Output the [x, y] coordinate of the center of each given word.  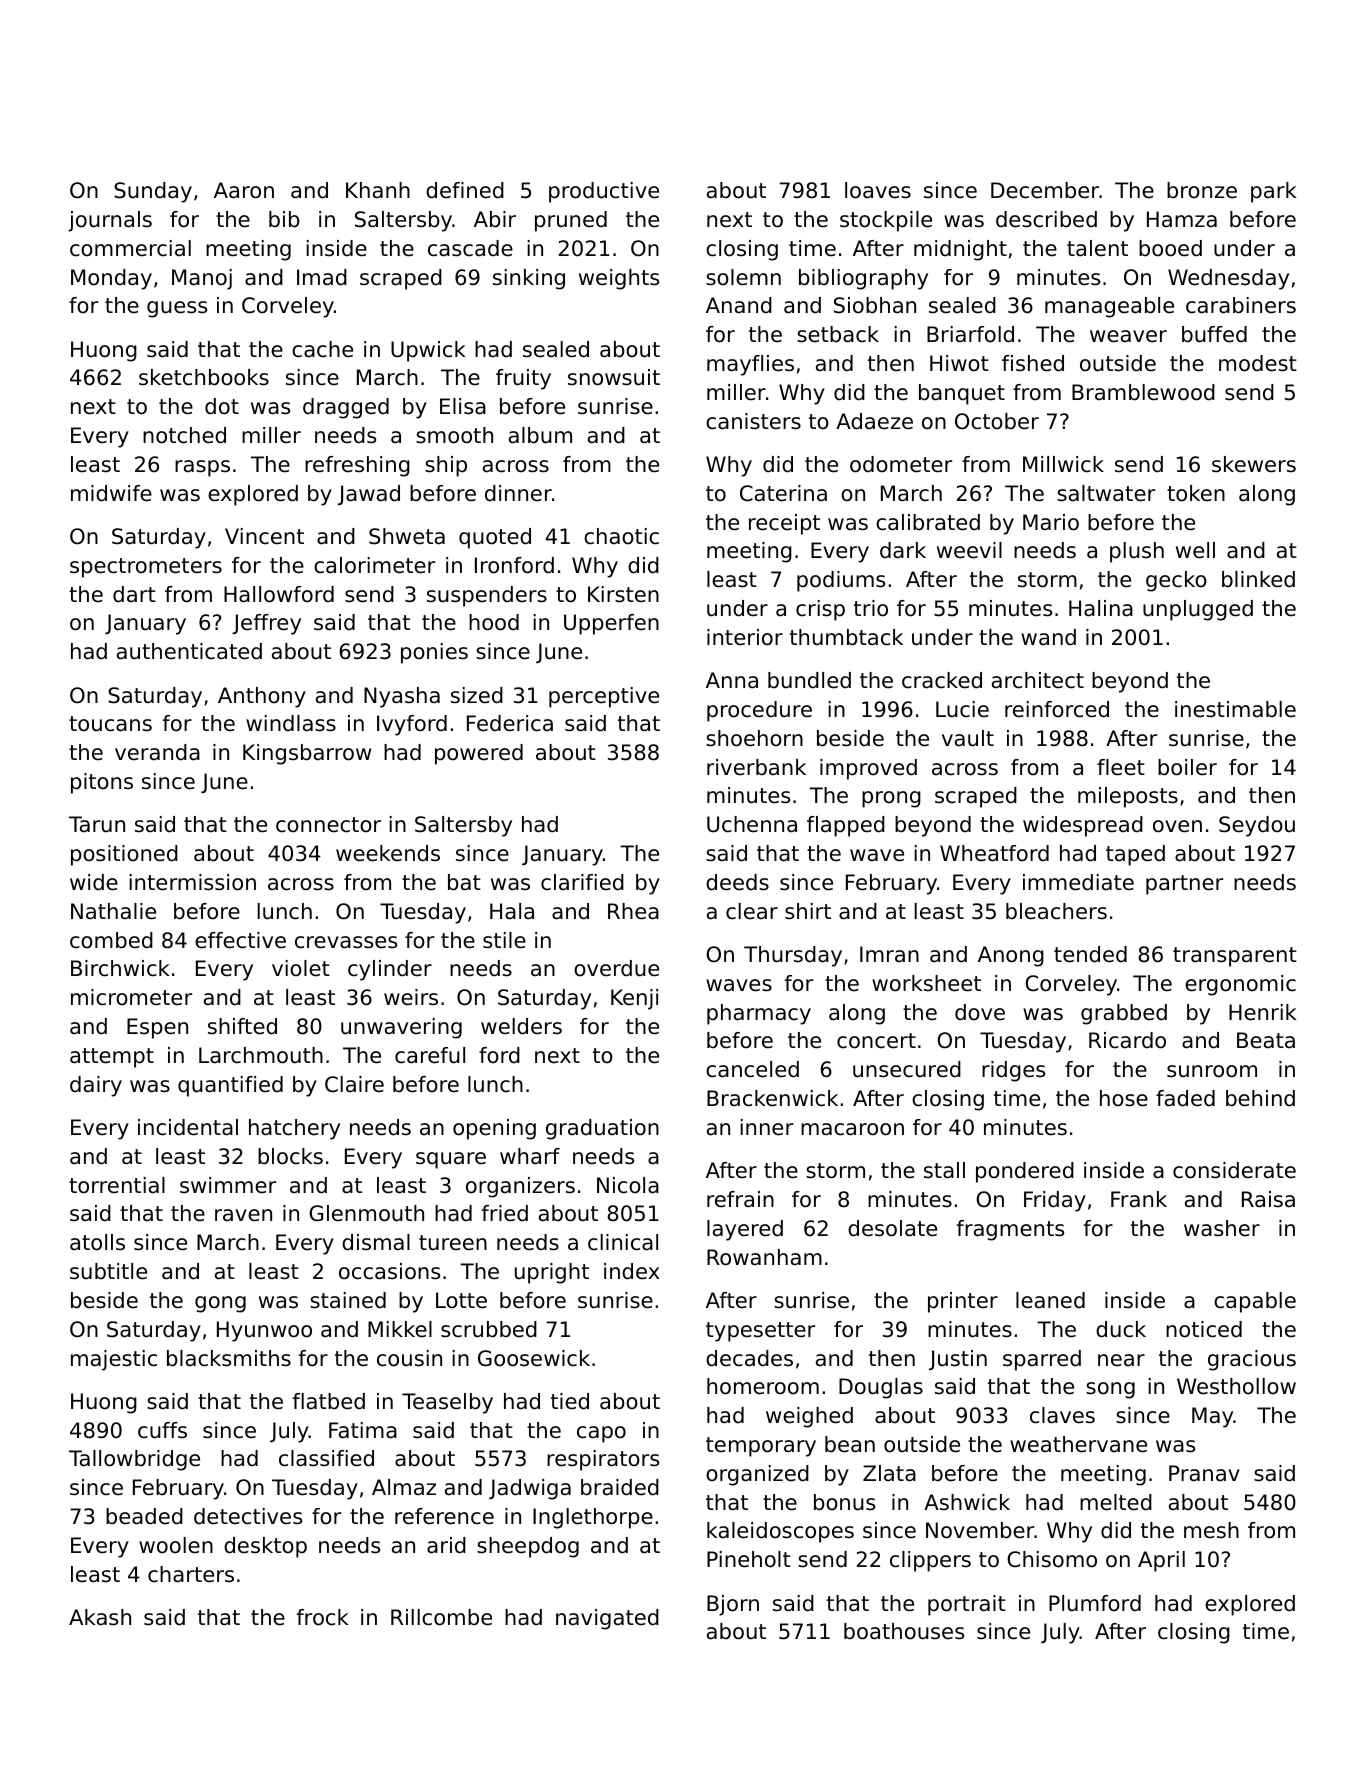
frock [322, 1617]
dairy [96, 1086]
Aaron [244, 190]
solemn [743, 277]
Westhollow [1236, 1386]
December [1045, 190]
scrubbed [489, 1329]
